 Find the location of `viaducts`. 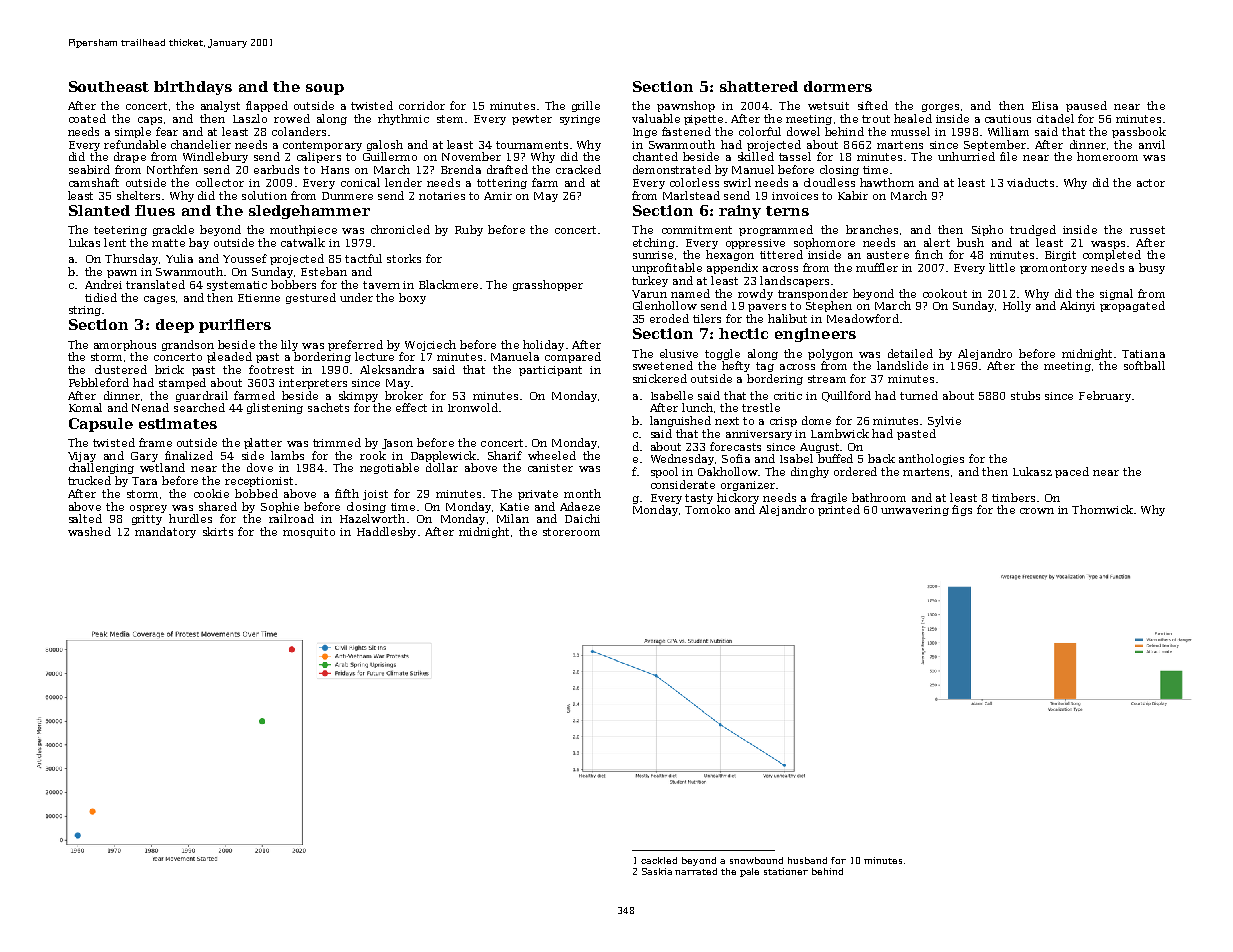

viaducts is located at coordinates (1030, 182).
